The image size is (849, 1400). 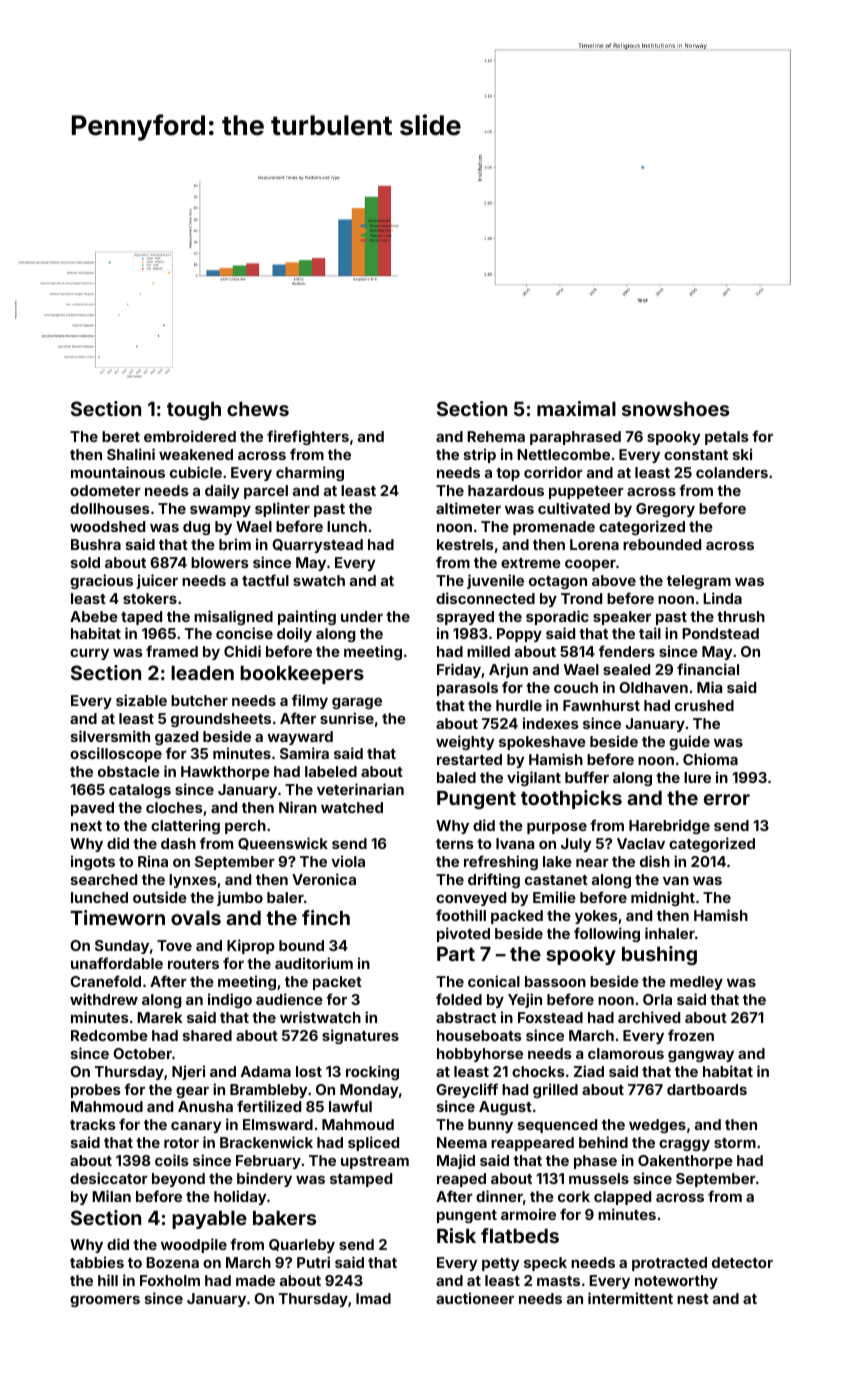 I want to click on maximal, so click(x=576, y=408).
